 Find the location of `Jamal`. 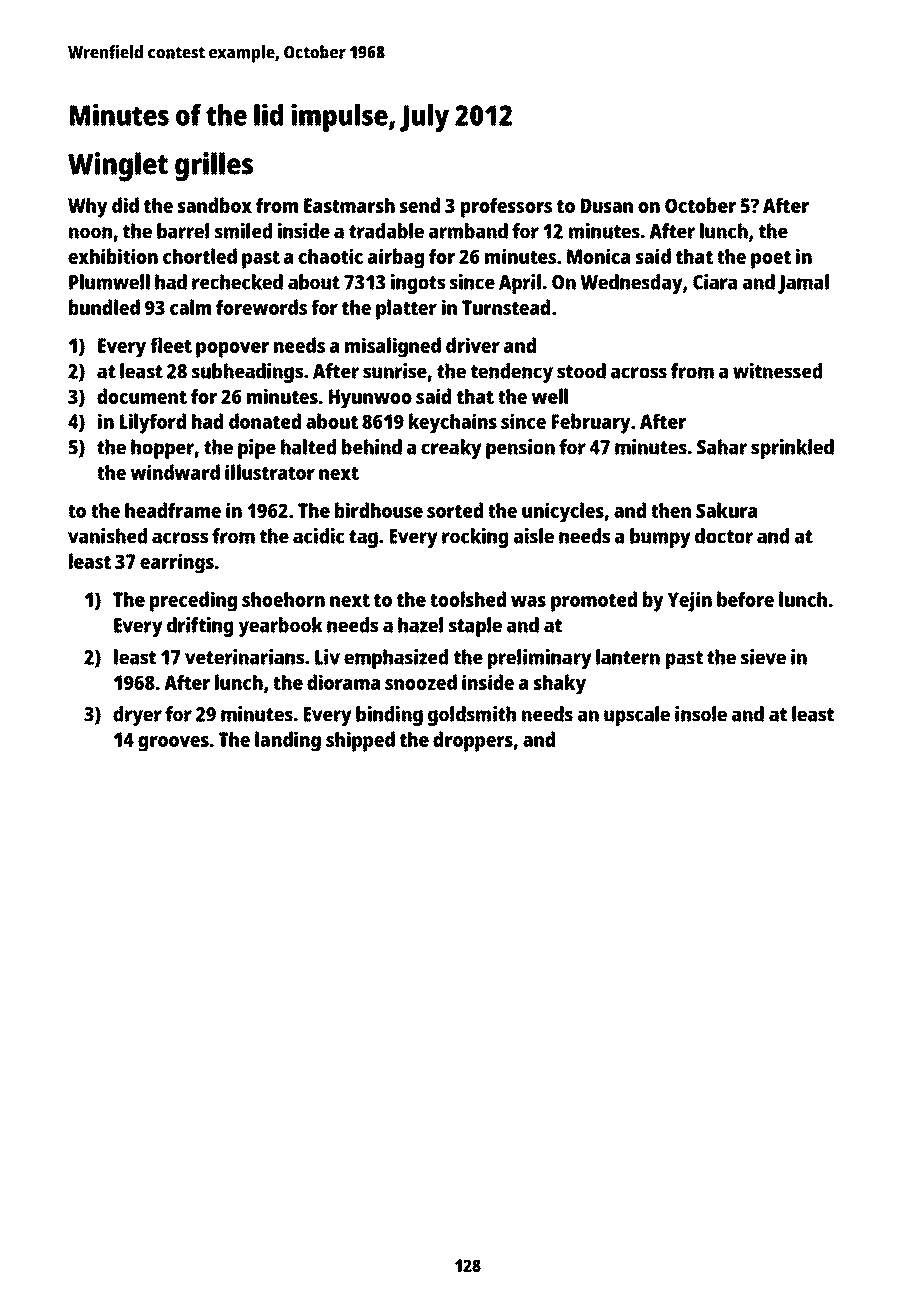

Jamal is located at coordinates (803, 284).
